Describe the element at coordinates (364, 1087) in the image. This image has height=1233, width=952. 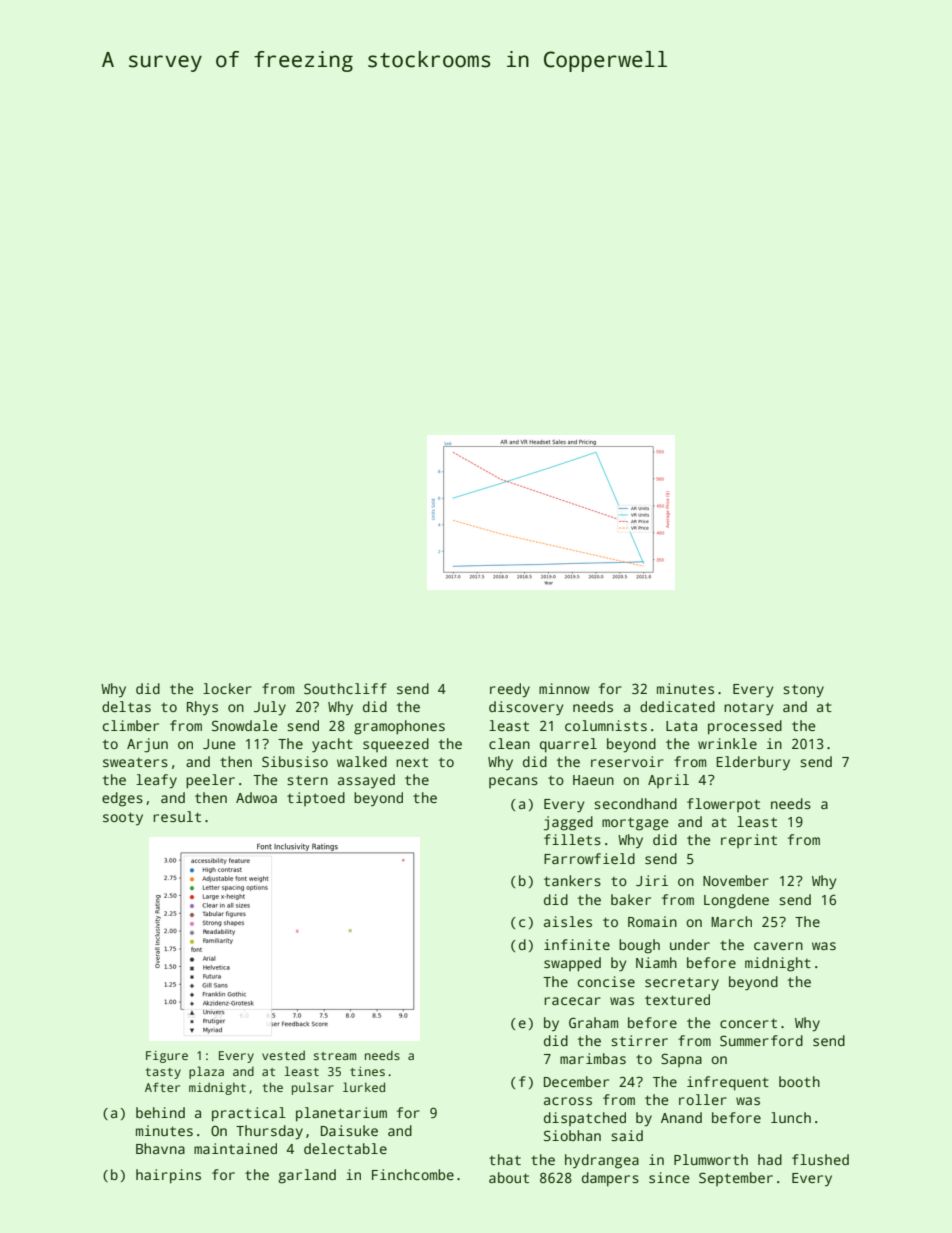
I see `lurked` at that location.
